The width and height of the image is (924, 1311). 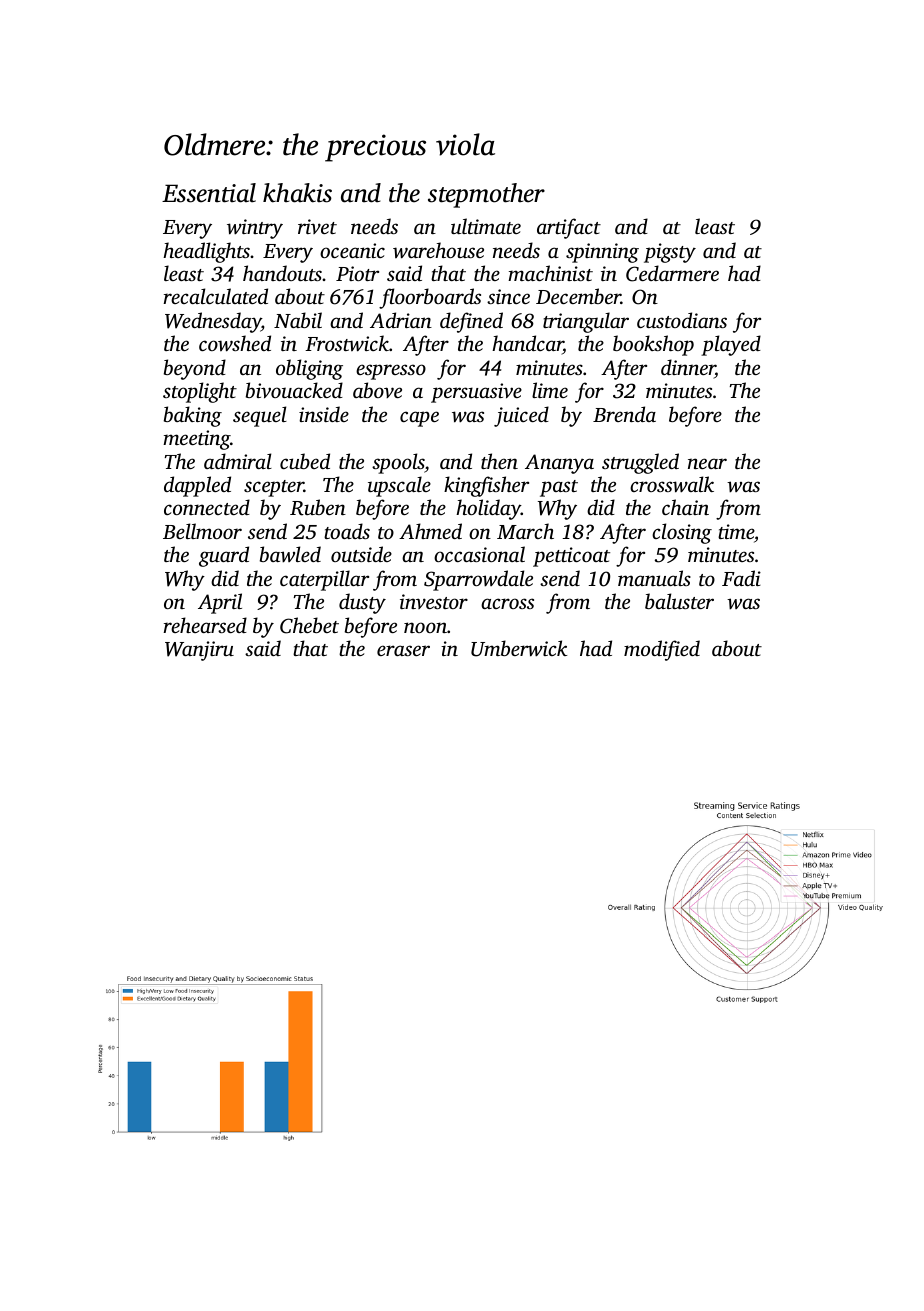 I want to click on admiral, so click(x=238, y=461).
